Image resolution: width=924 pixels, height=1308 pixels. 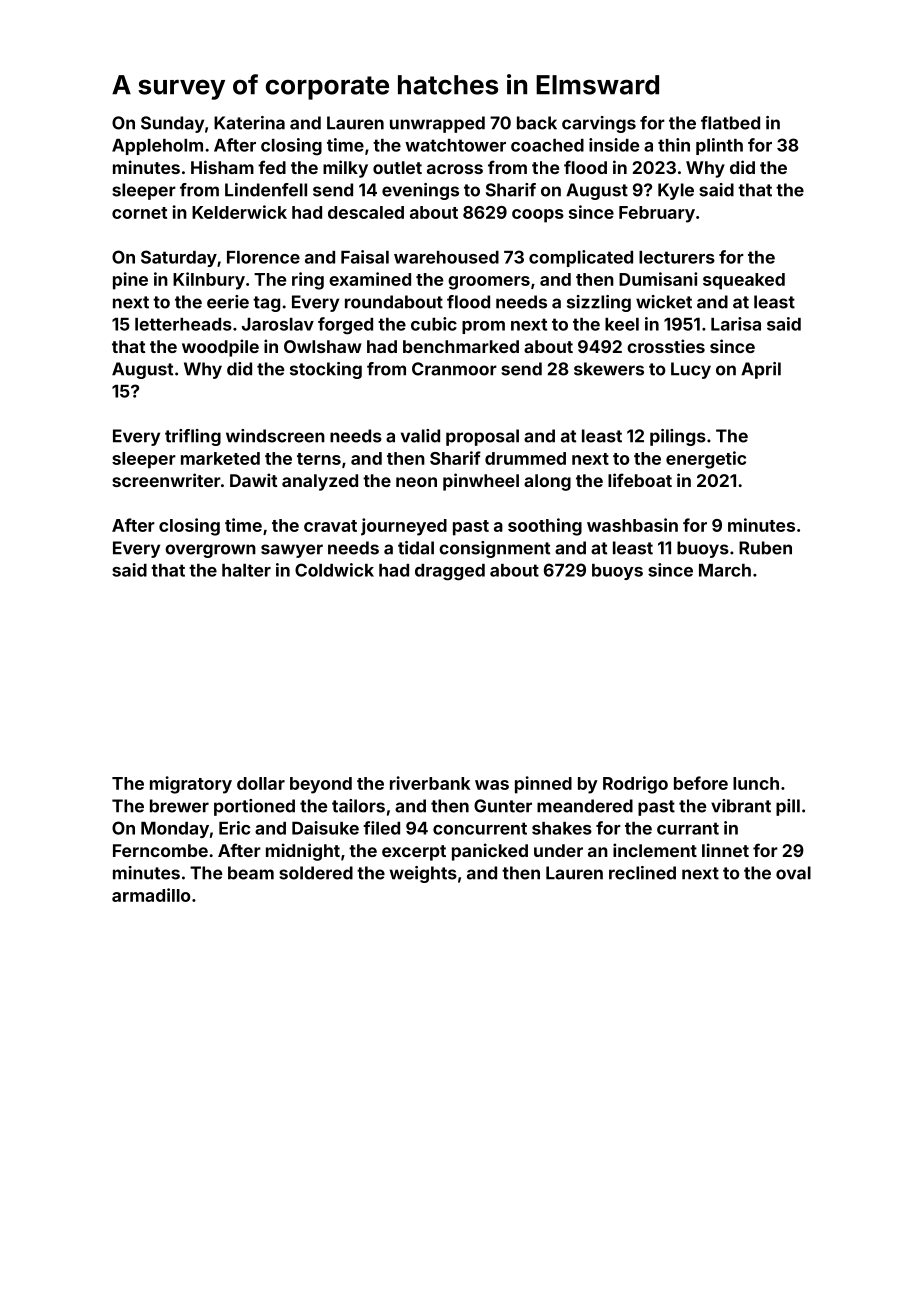 What do you see at coordinates (765, 548) in the screenshot?
I see `Ruben` at bounding box center [765, 548].
